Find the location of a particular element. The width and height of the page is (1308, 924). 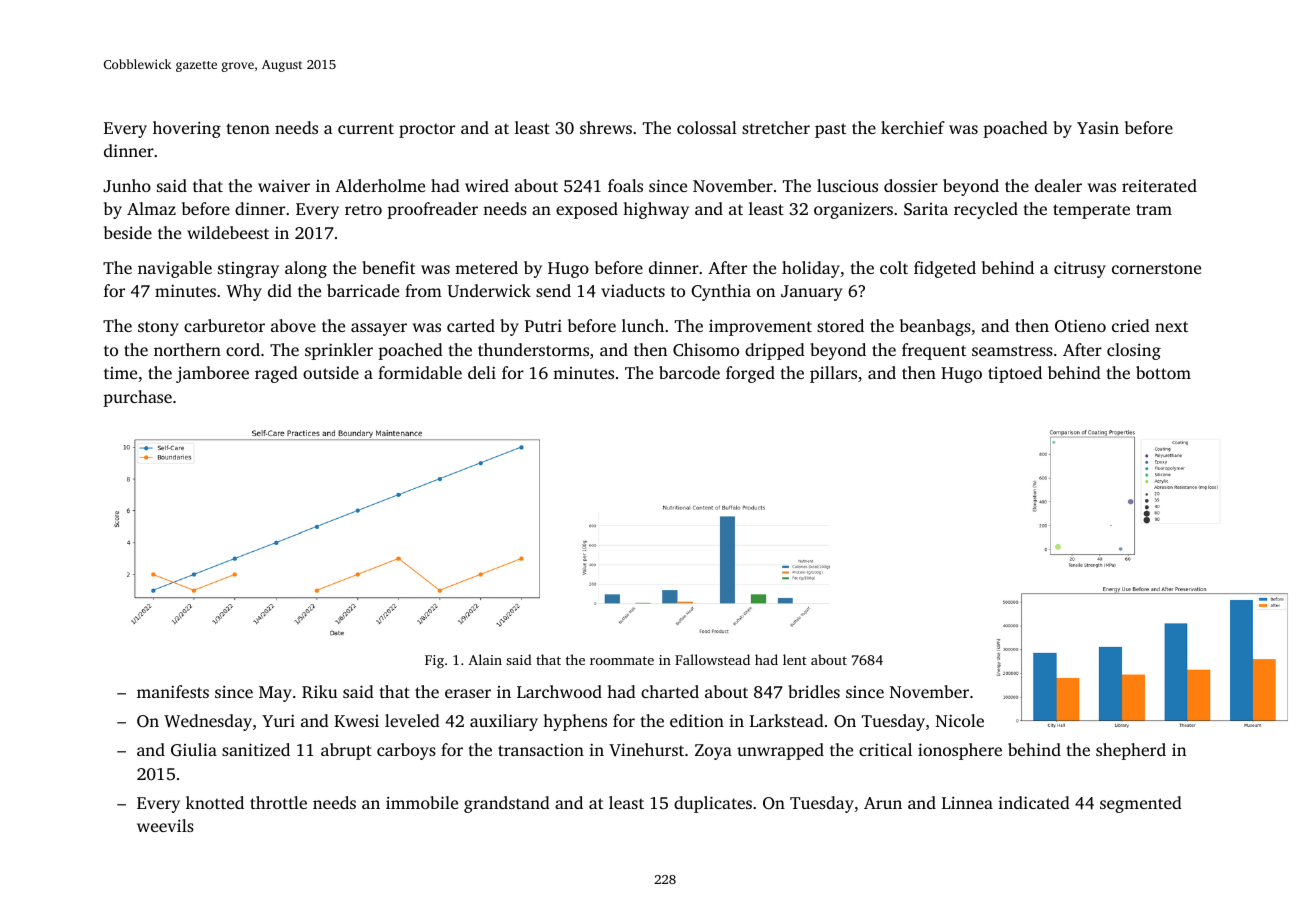

shrews is located at coordinates (606, 127).
